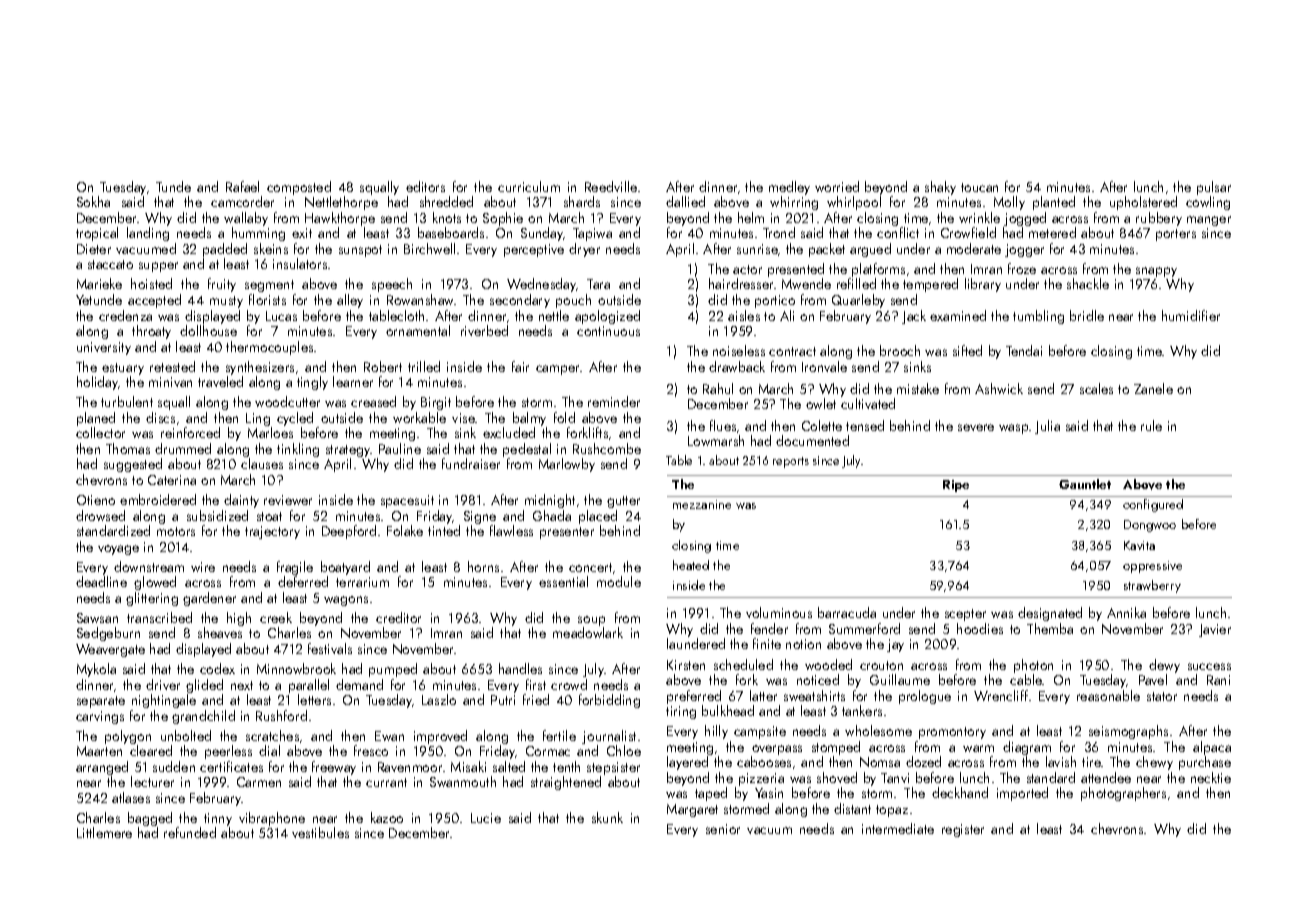 This screenshot has height=924, width=1308. I want to click on Trond, so click(779, 232).
